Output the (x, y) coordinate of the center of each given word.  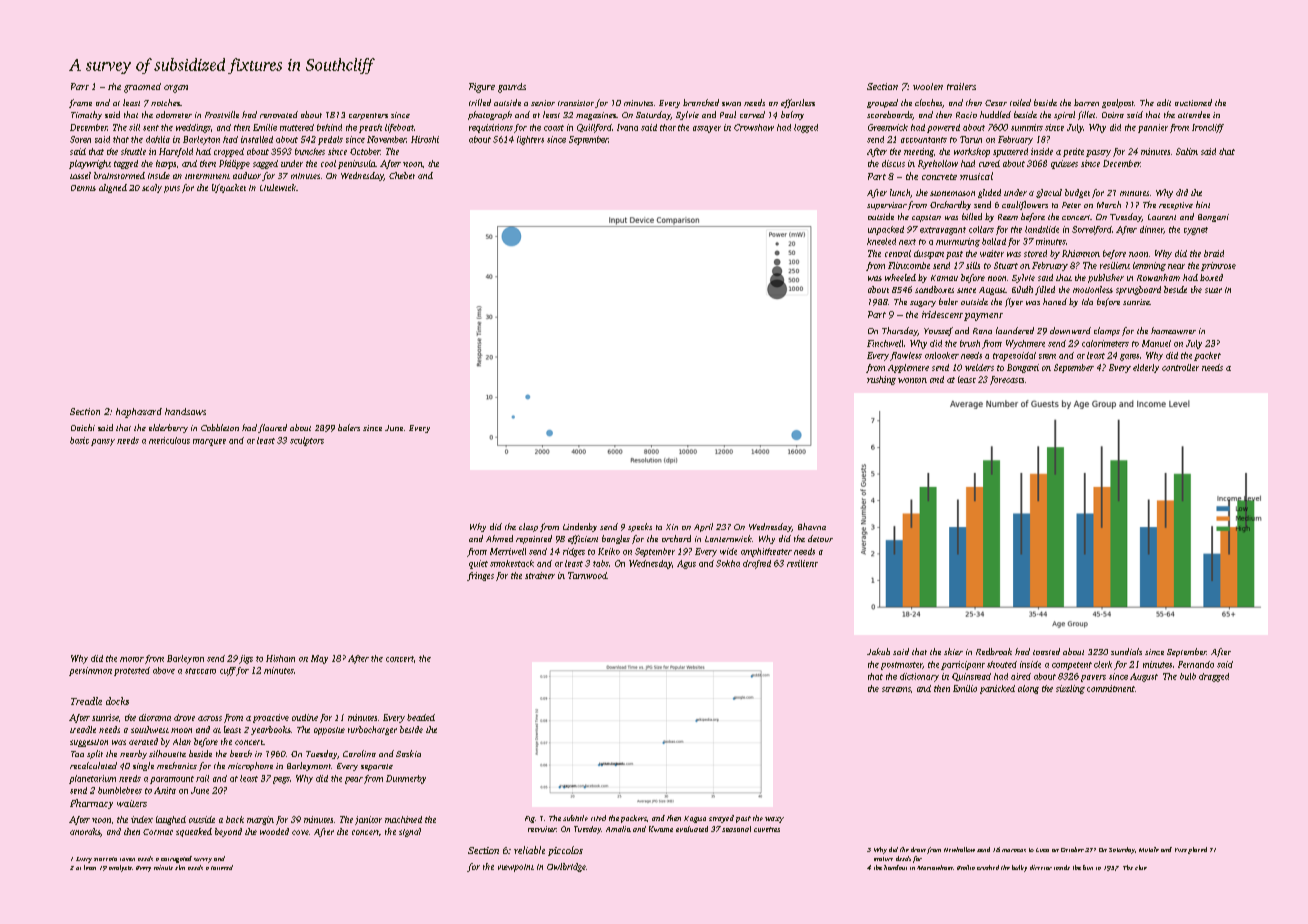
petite (1073, 152)
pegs (281, 780)
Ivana (627, 127)
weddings (193, 128)
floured (272, 428)
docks (117, 701)
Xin (672, 527)
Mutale (1149, 849)
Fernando (1196, 664)
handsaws (185, 411)
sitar (1213, 290)
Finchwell (885, 343)
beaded (421, 717)
